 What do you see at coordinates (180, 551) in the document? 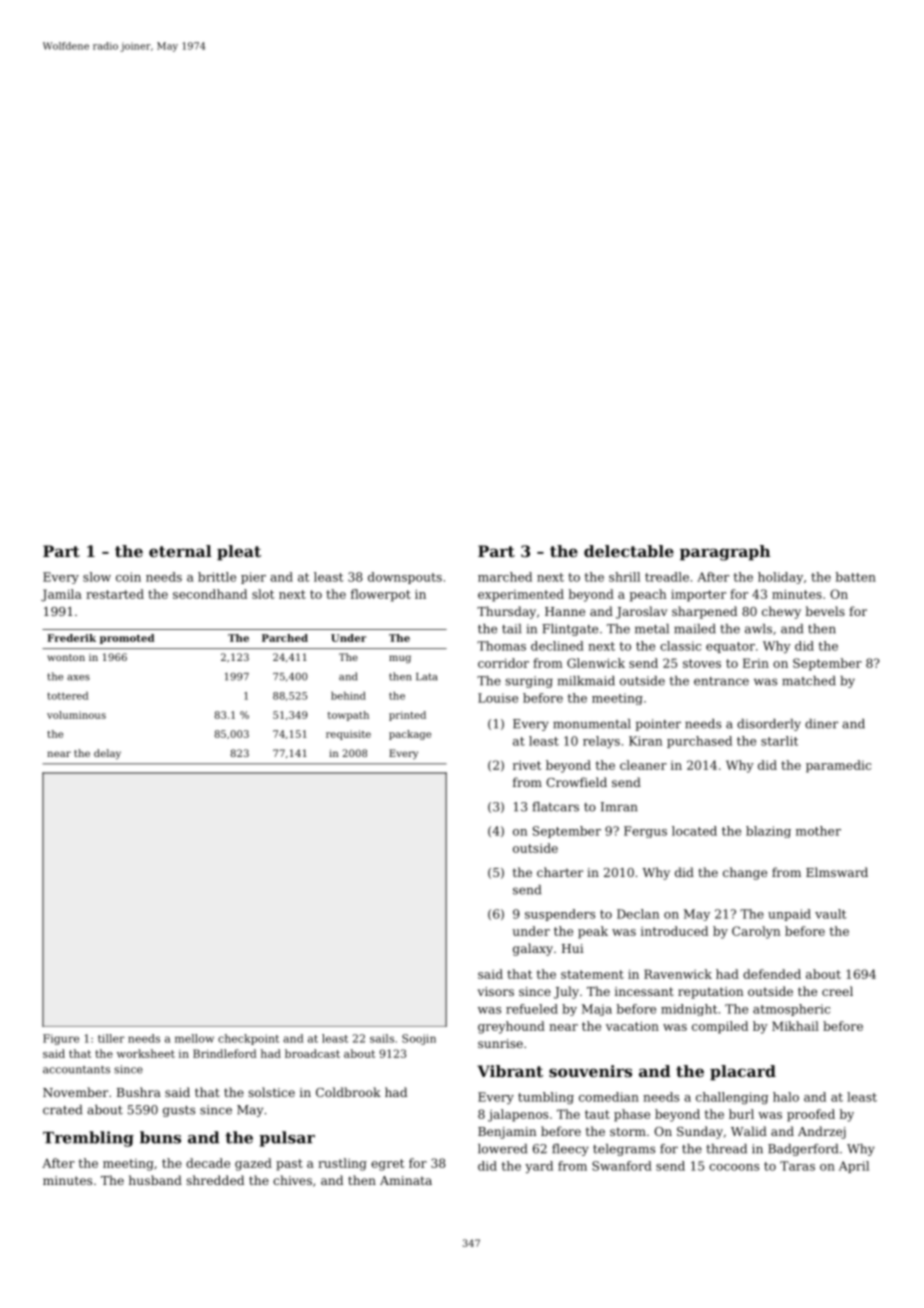
I see `eternal` at bounding box center [180, 551].
